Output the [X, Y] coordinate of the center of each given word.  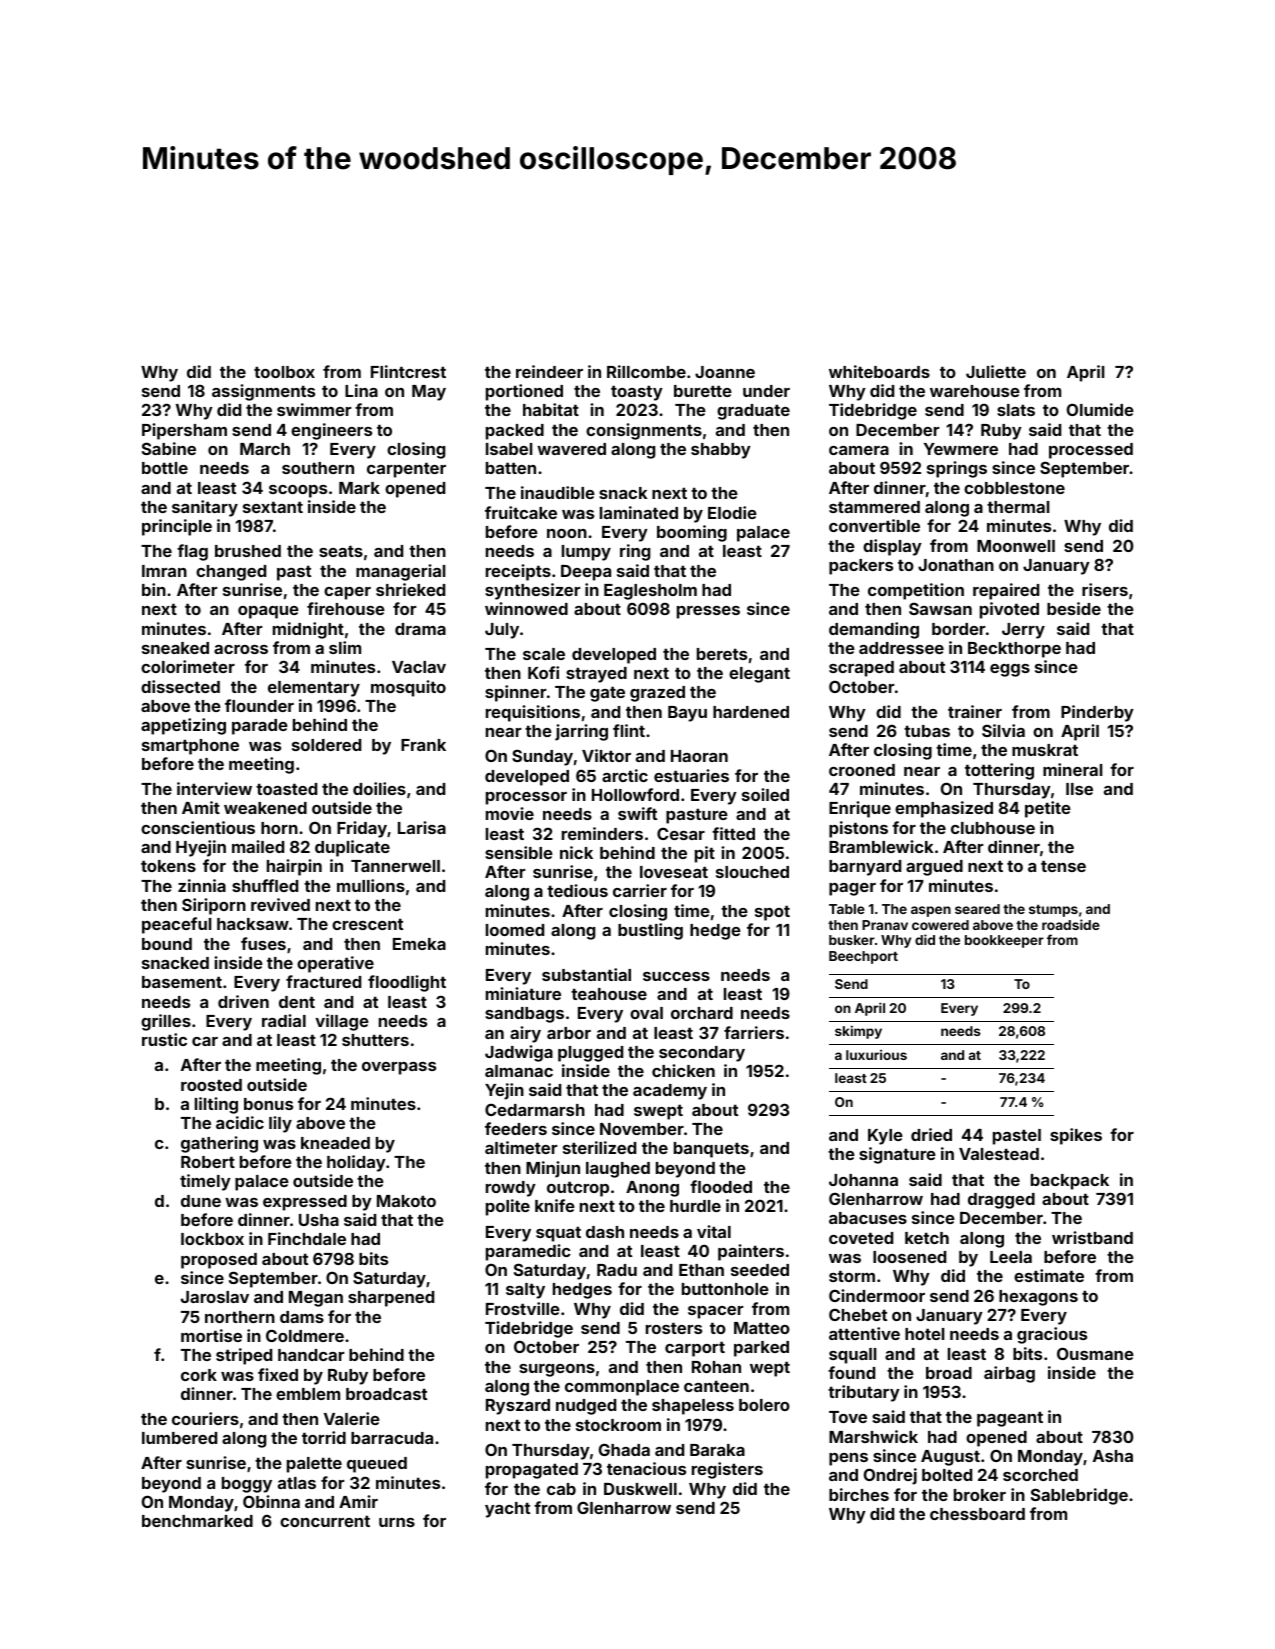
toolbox [284, 372]
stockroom [618, 1425]
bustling [650, 931]
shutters [375, 1040]
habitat [551, 409]
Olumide [1100, 409]
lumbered [179, 1438]
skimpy [858, 1032]
